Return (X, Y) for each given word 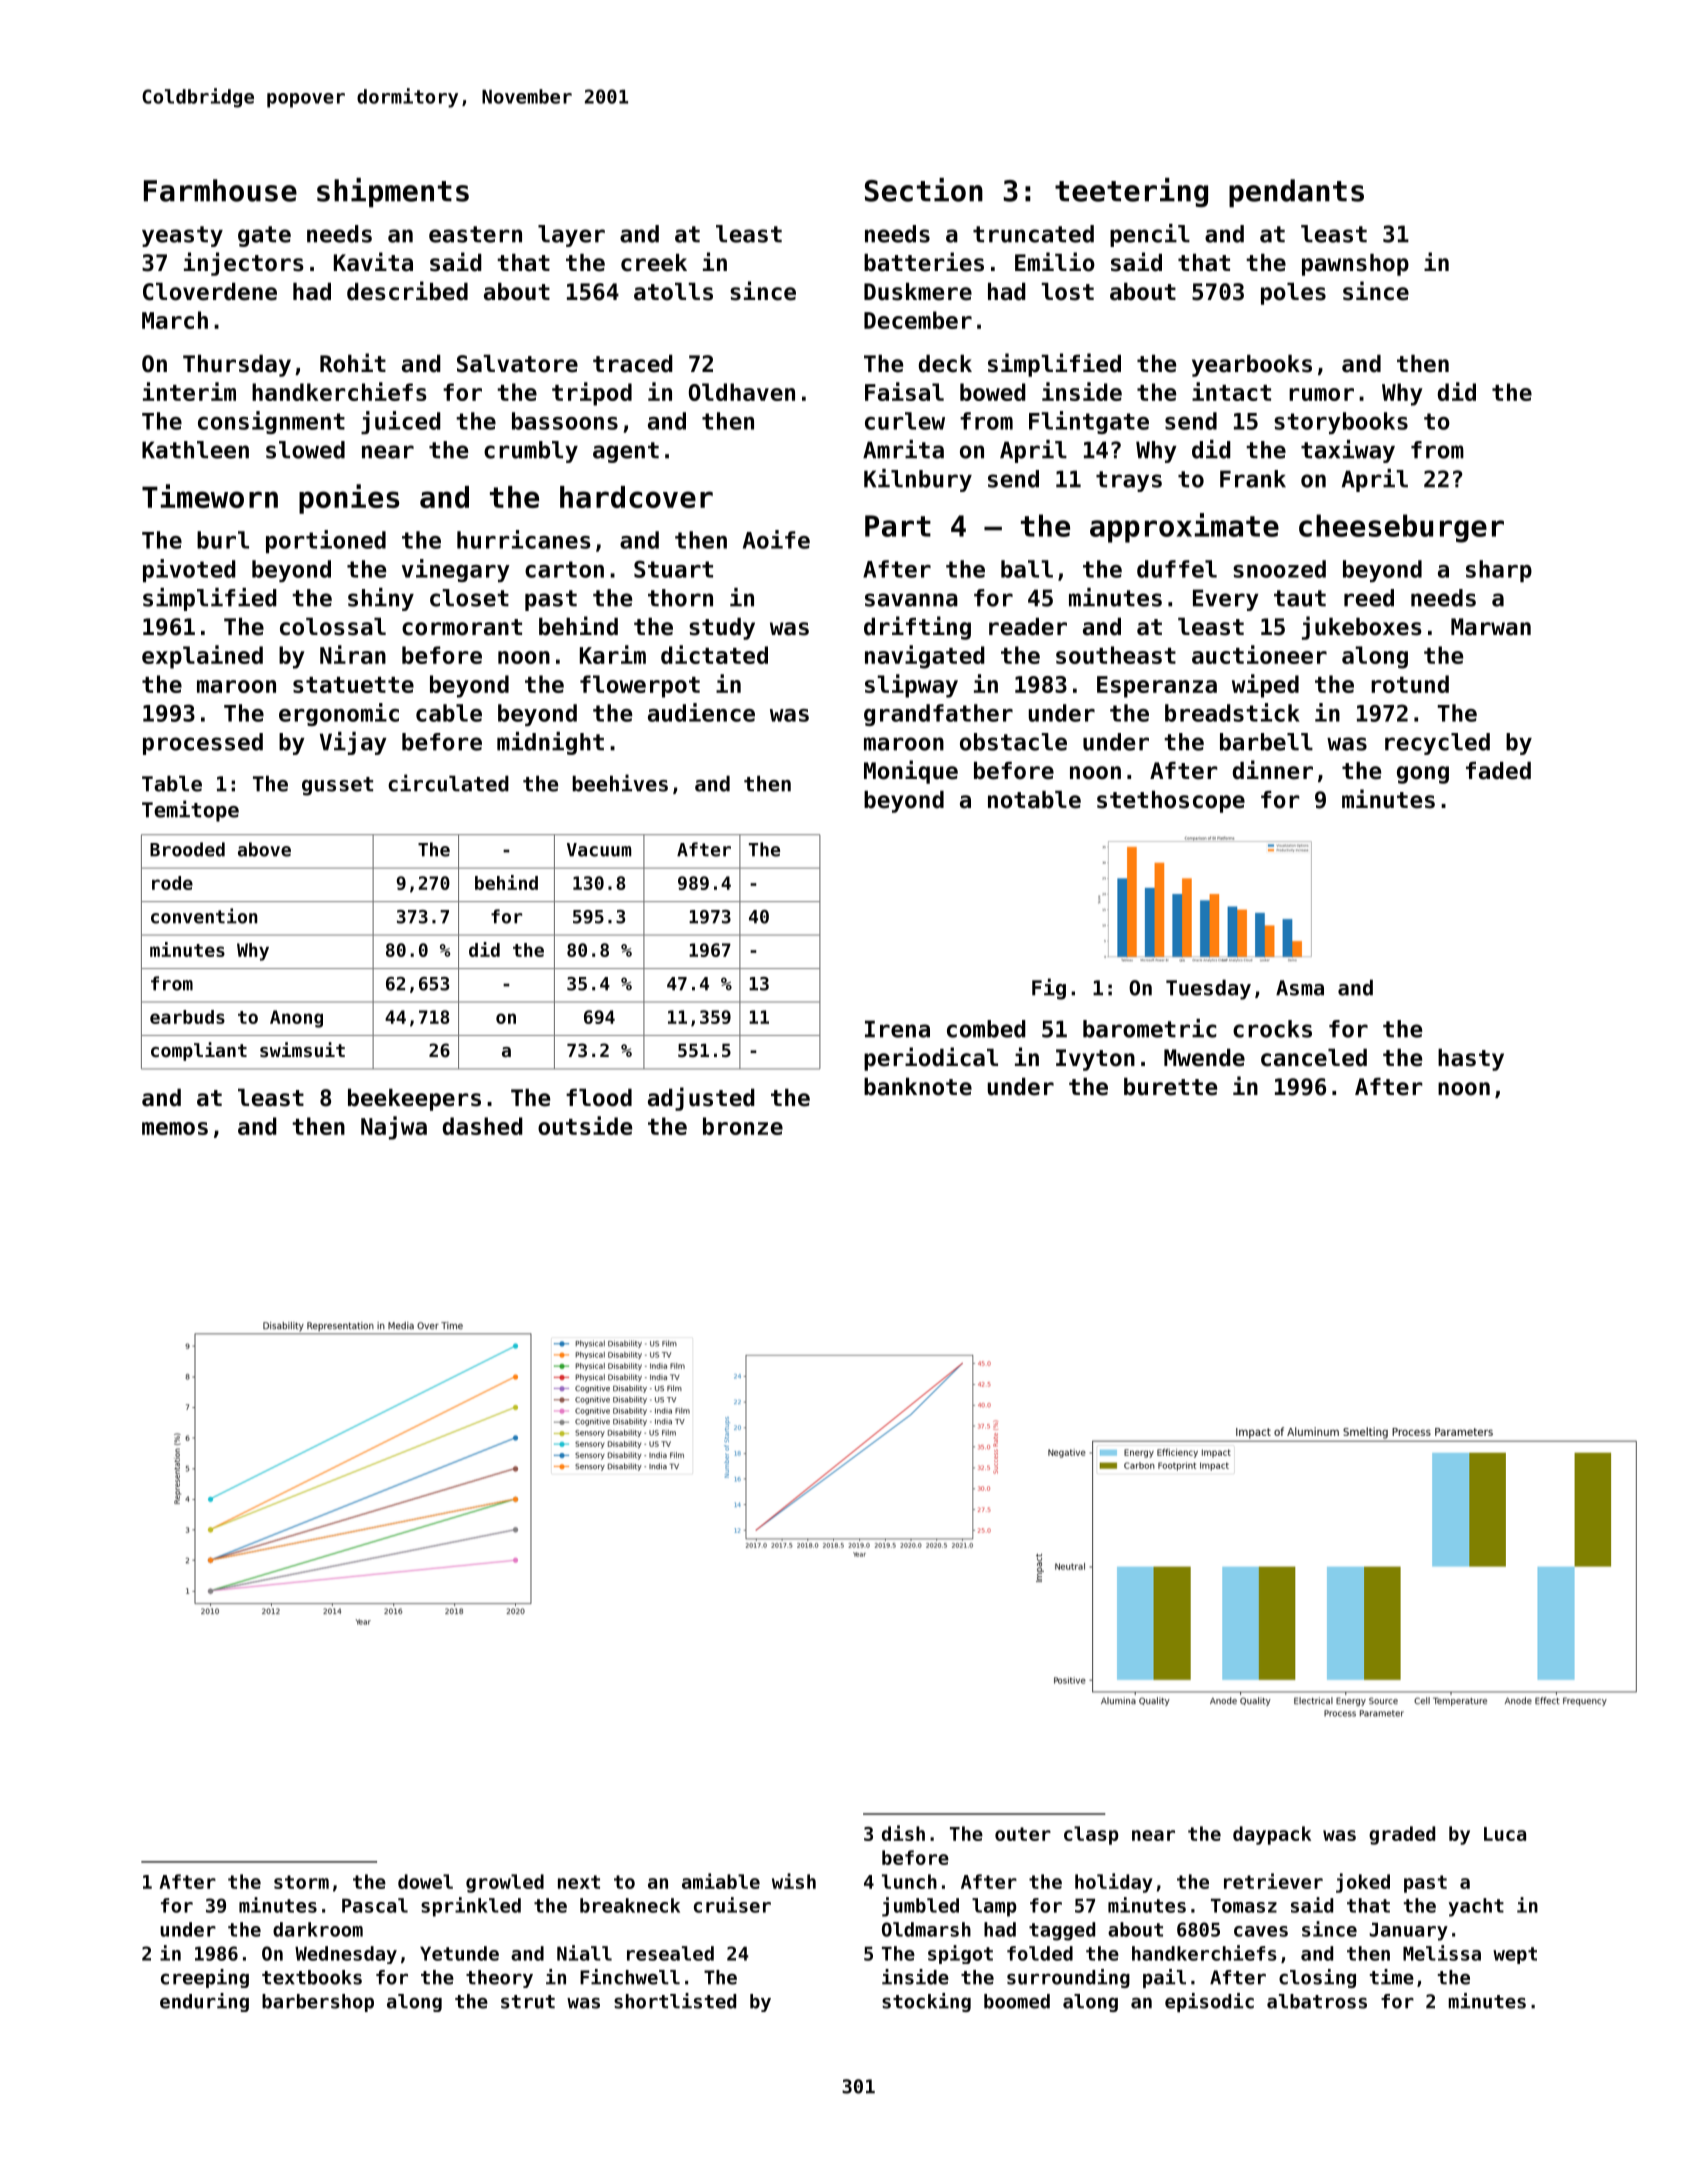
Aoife (776, 539)
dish (903, 1833)
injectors (244, 264)
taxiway (1348, 451)
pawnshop (1355, 265)
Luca (1505, 1834)
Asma (1300, 988)
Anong (296, 1019)
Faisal (904, 391)
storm (301, 1882)
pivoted (189, 570)
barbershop (318, 2003)
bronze (743, 1126)
